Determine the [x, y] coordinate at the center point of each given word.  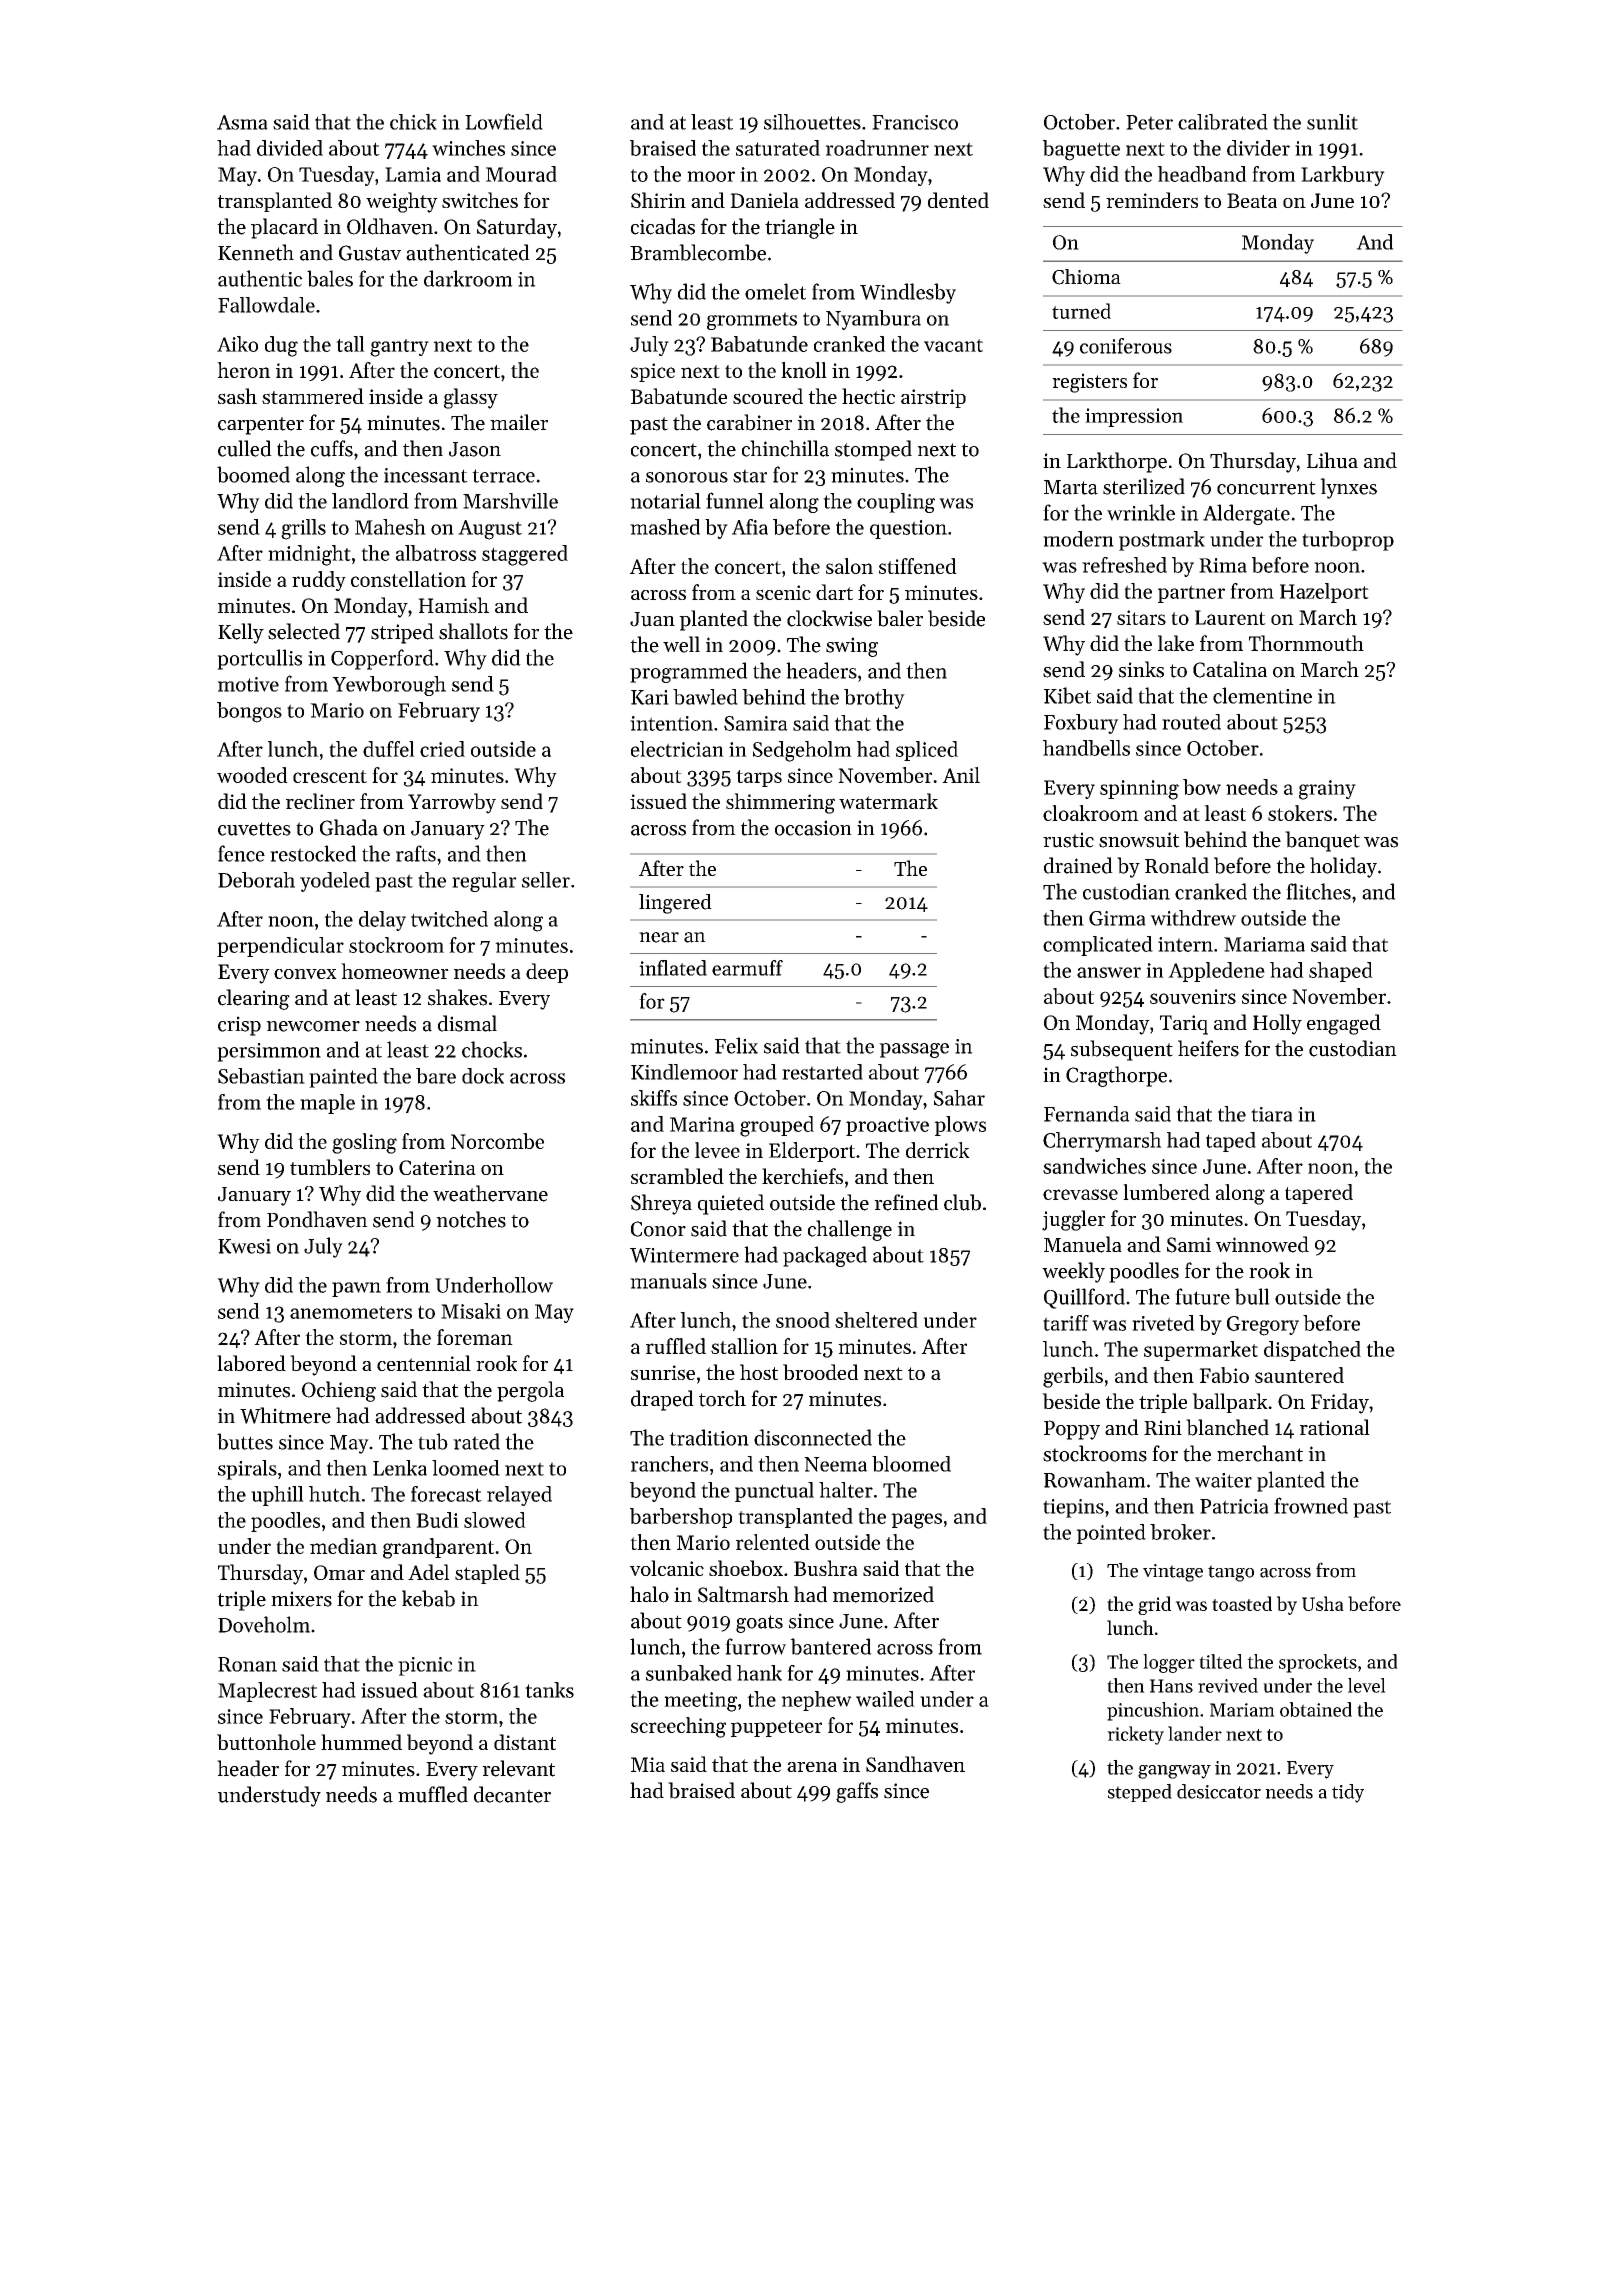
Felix [736, 1045]
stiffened [918, 566]
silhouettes [812, 122]
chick [413, 122]
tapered [1319, 1194]
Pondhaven [317, 1219]
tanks [549, 1690]
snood [803, 1320]
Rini [1163, 1427]
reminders [1152, 200]
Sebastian [261, 1076]
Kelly [241, 633]
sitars [1141, 617]
